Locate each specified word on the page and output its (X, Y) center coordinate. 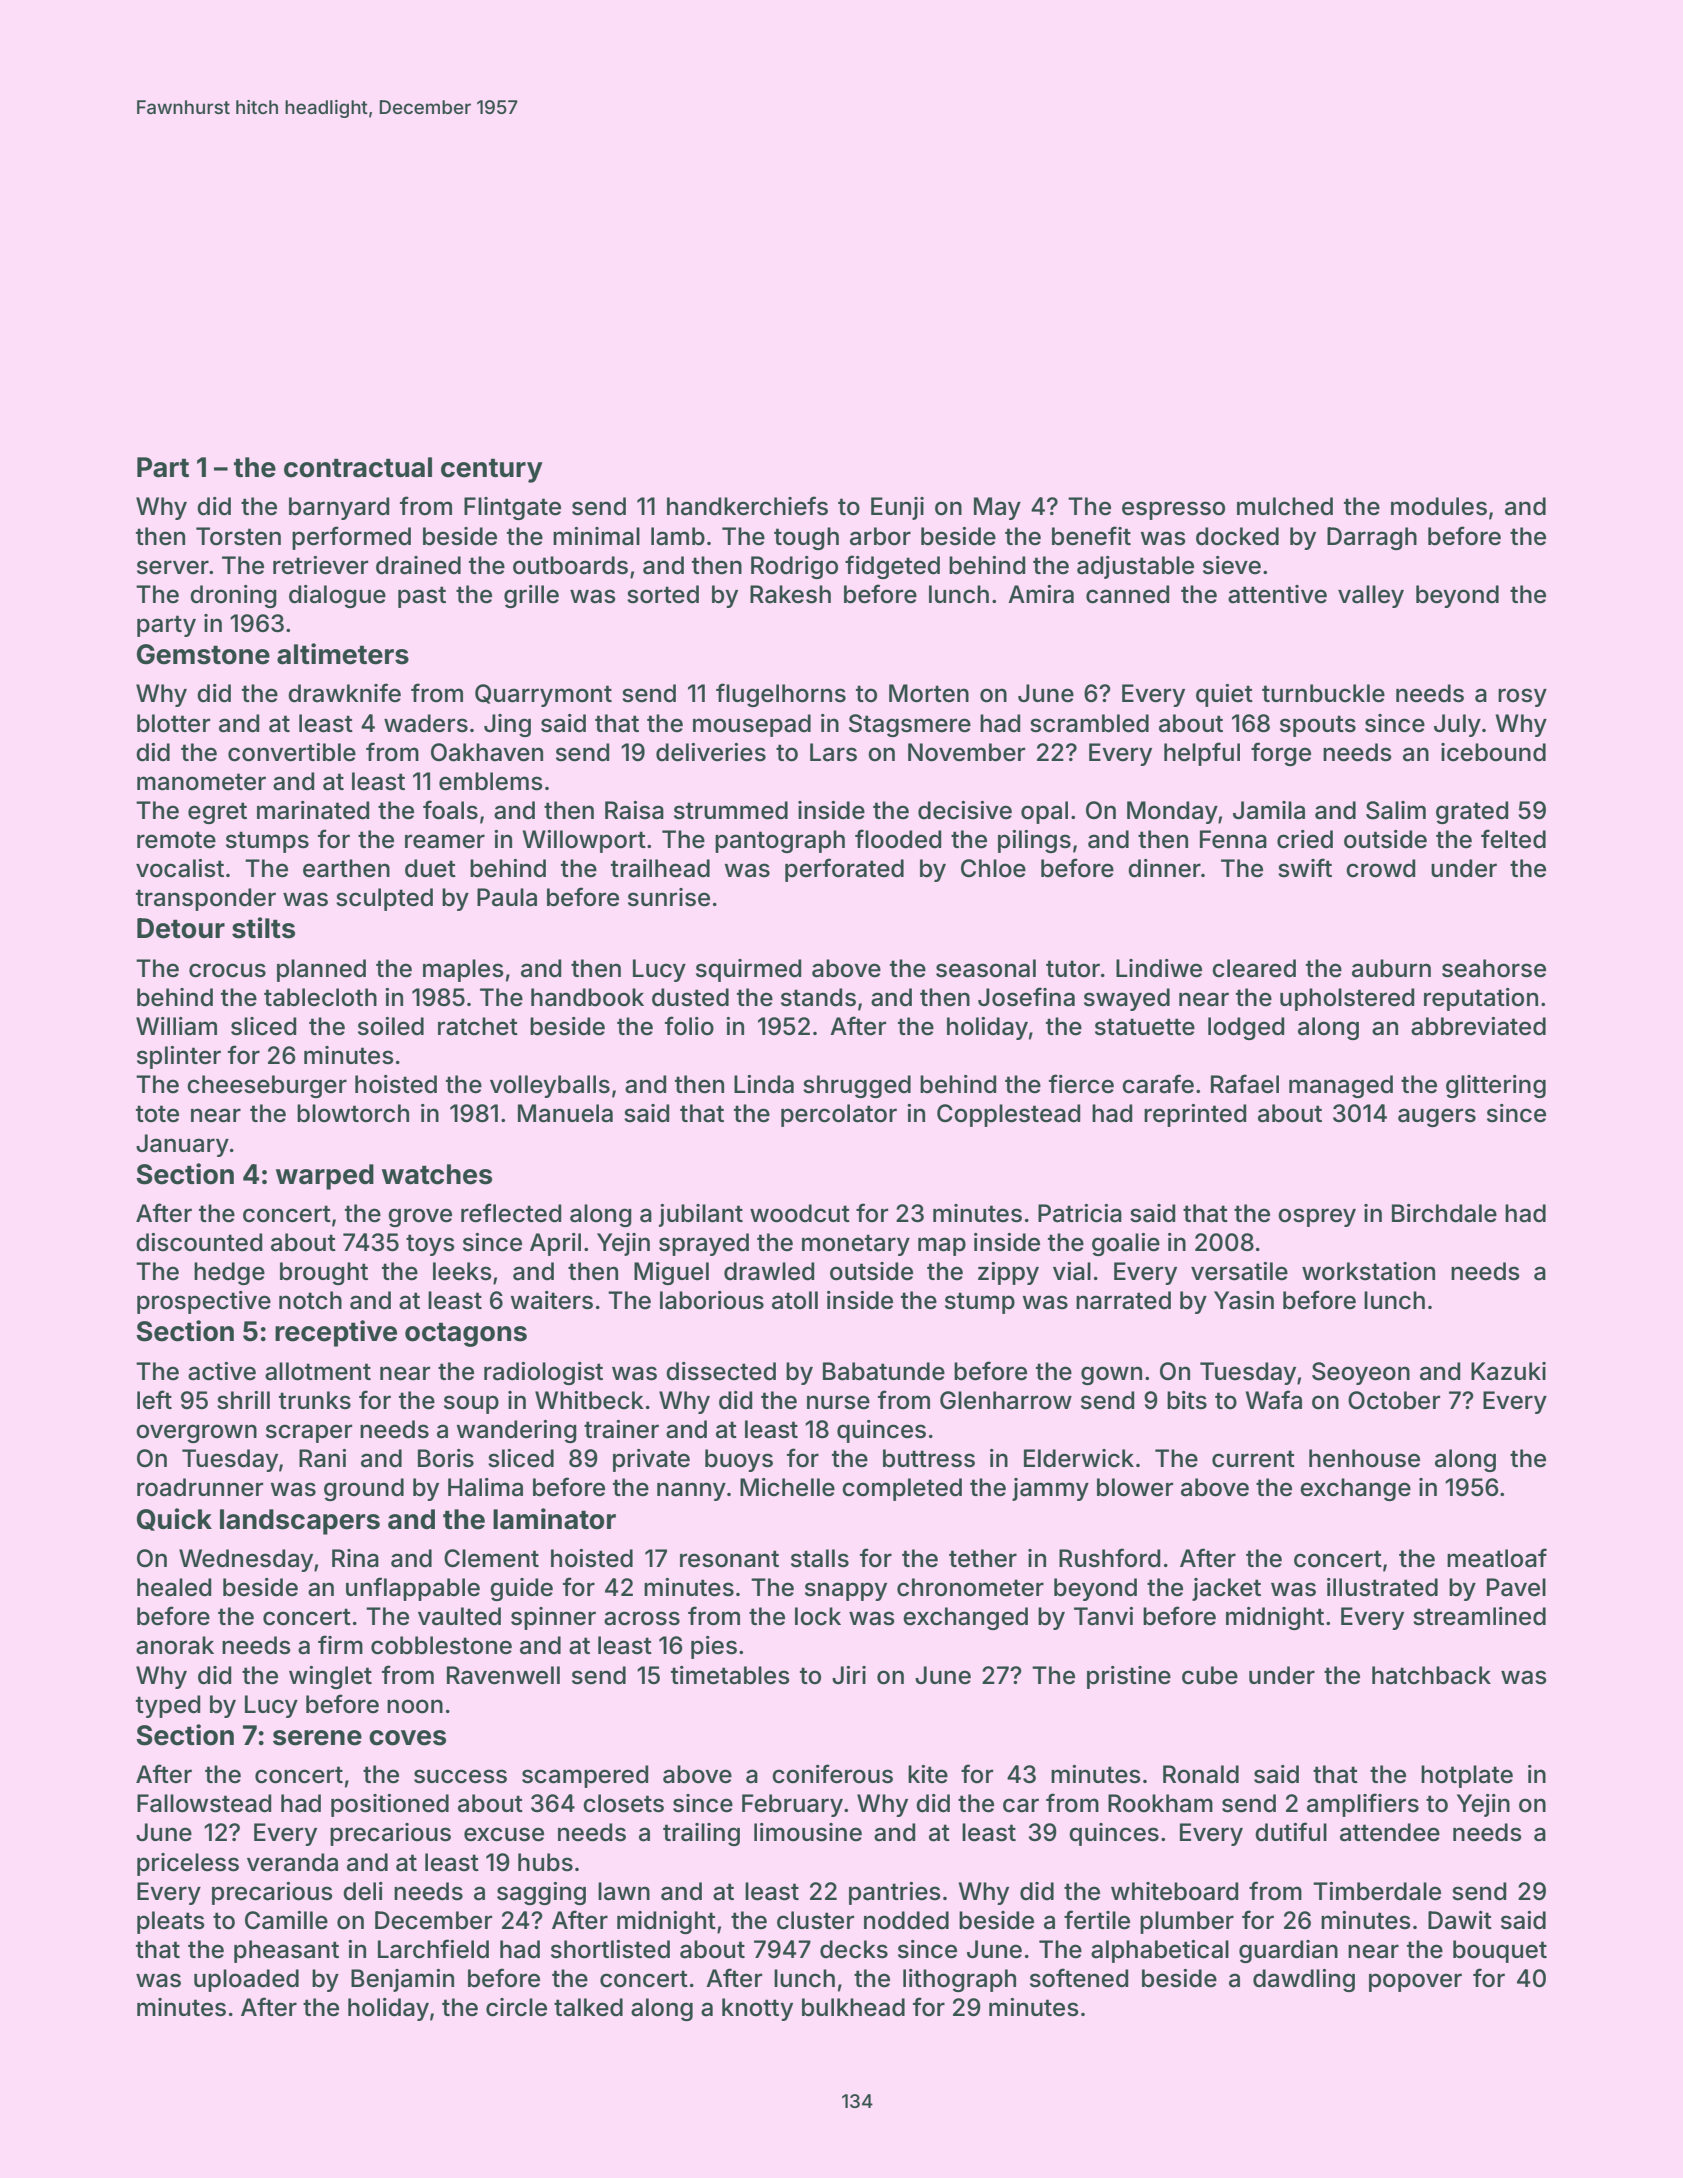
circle (516, 2007)
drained (418, 565)
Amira (1041, 594)
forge (1281, 754)
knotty (757, 2009)
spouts (1318, 726)
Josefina (1026, 997)
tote (157, 1114)
